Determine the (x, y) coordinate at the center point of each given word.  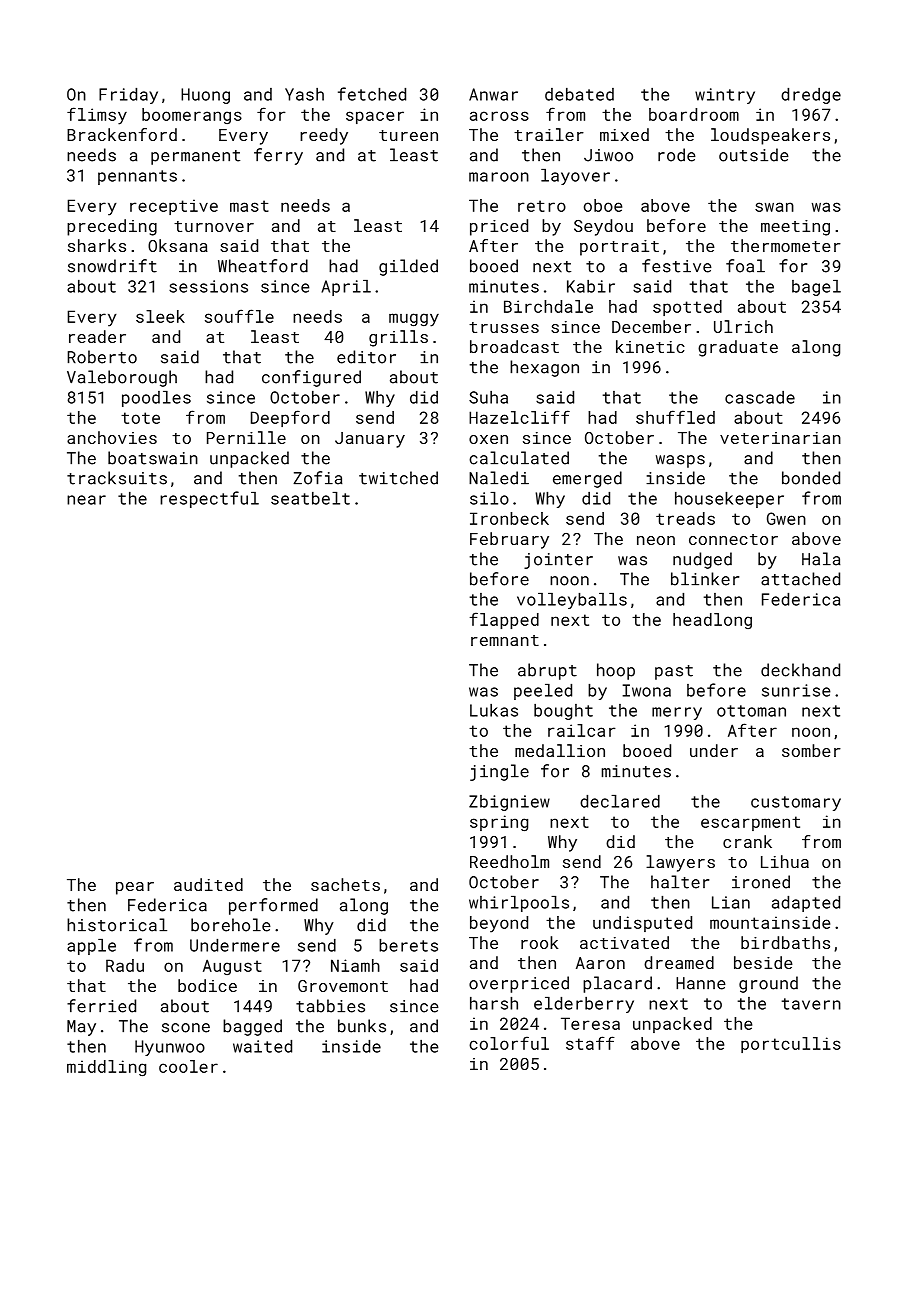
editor (366, 357)
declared (620, 801)
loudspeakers (770, 136)
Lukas (494, 710)
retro (542, 206)
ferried (101, 1006)
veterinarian (780, 438)
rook (539, 942)
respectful (209, 499)
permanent (195, 157)
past (674, 672)
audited (208, 884)
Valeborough (122, 378)
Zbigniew (509, 803)
